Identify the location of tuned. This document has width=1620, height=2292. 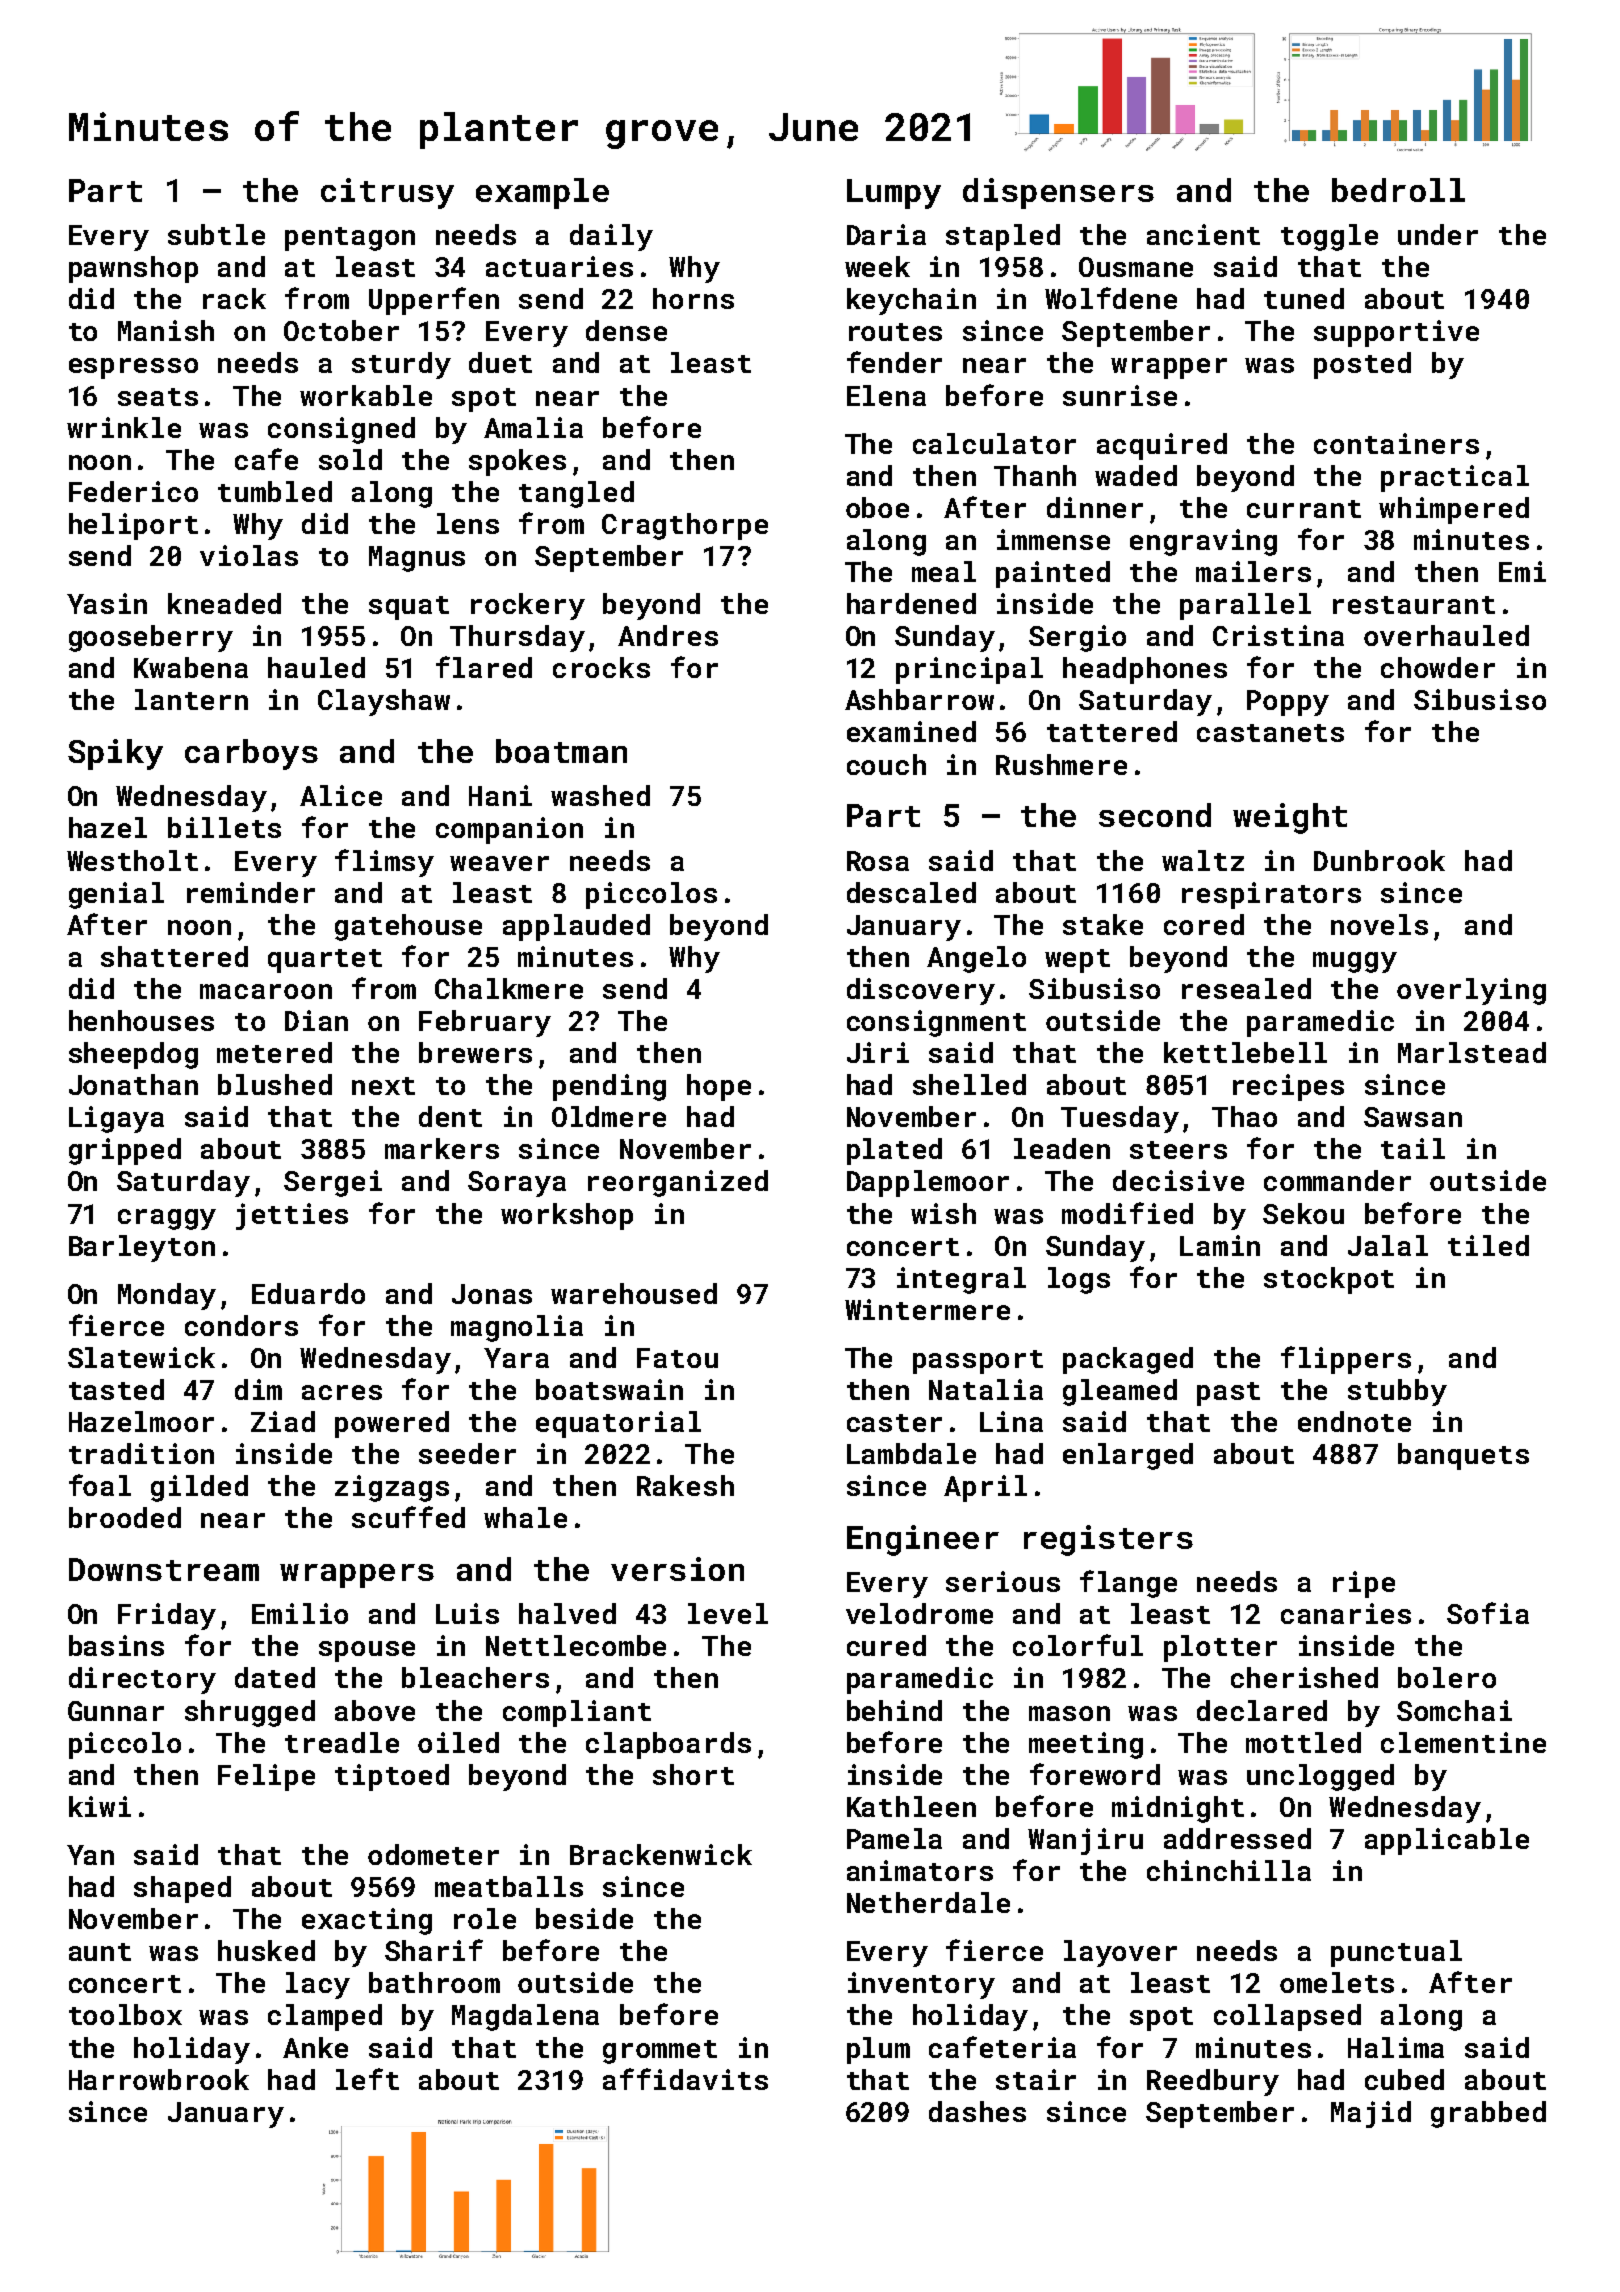
(1304, 298).
